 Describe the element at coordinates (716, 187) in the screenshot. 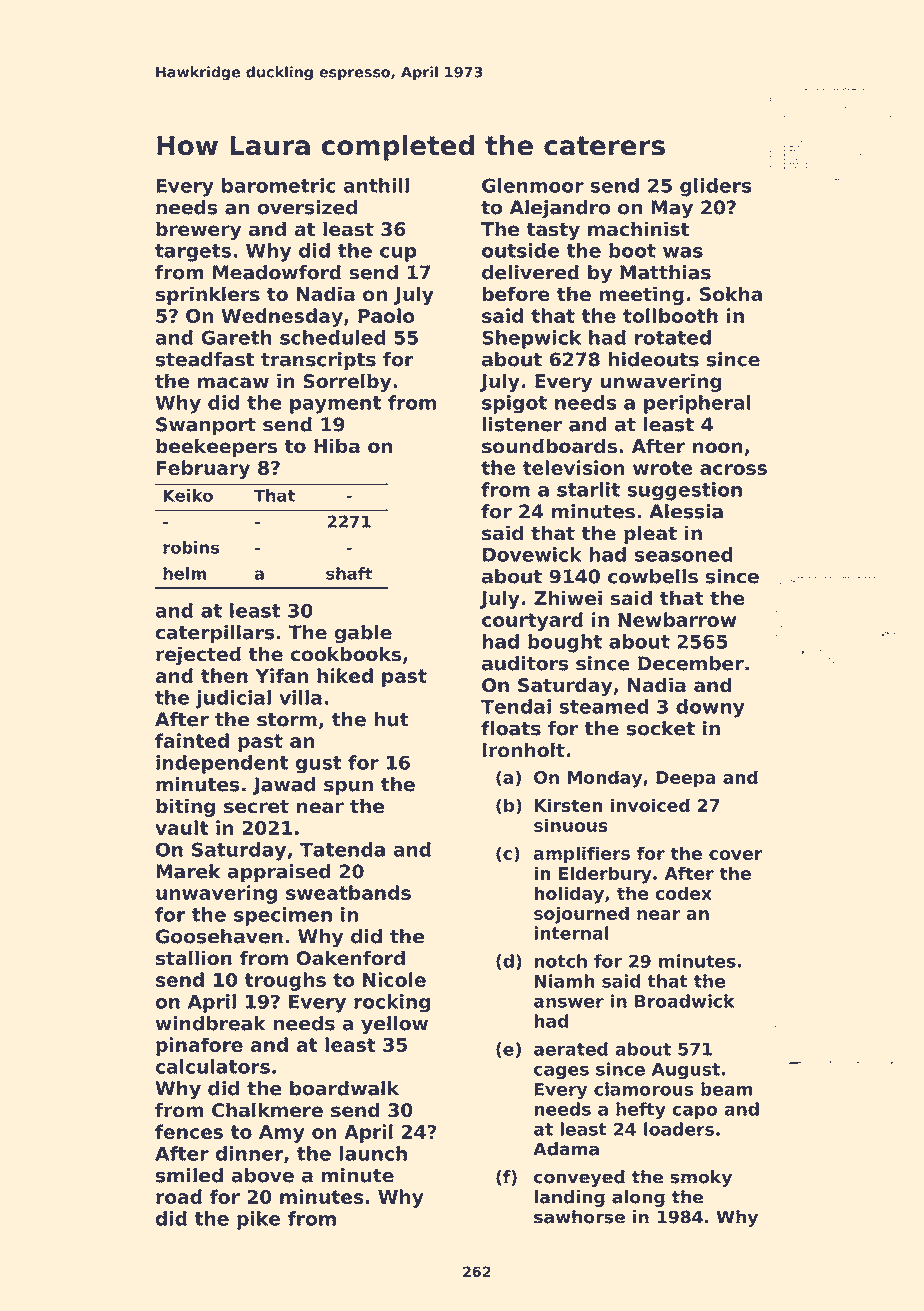

I see `gliders` at that location.
